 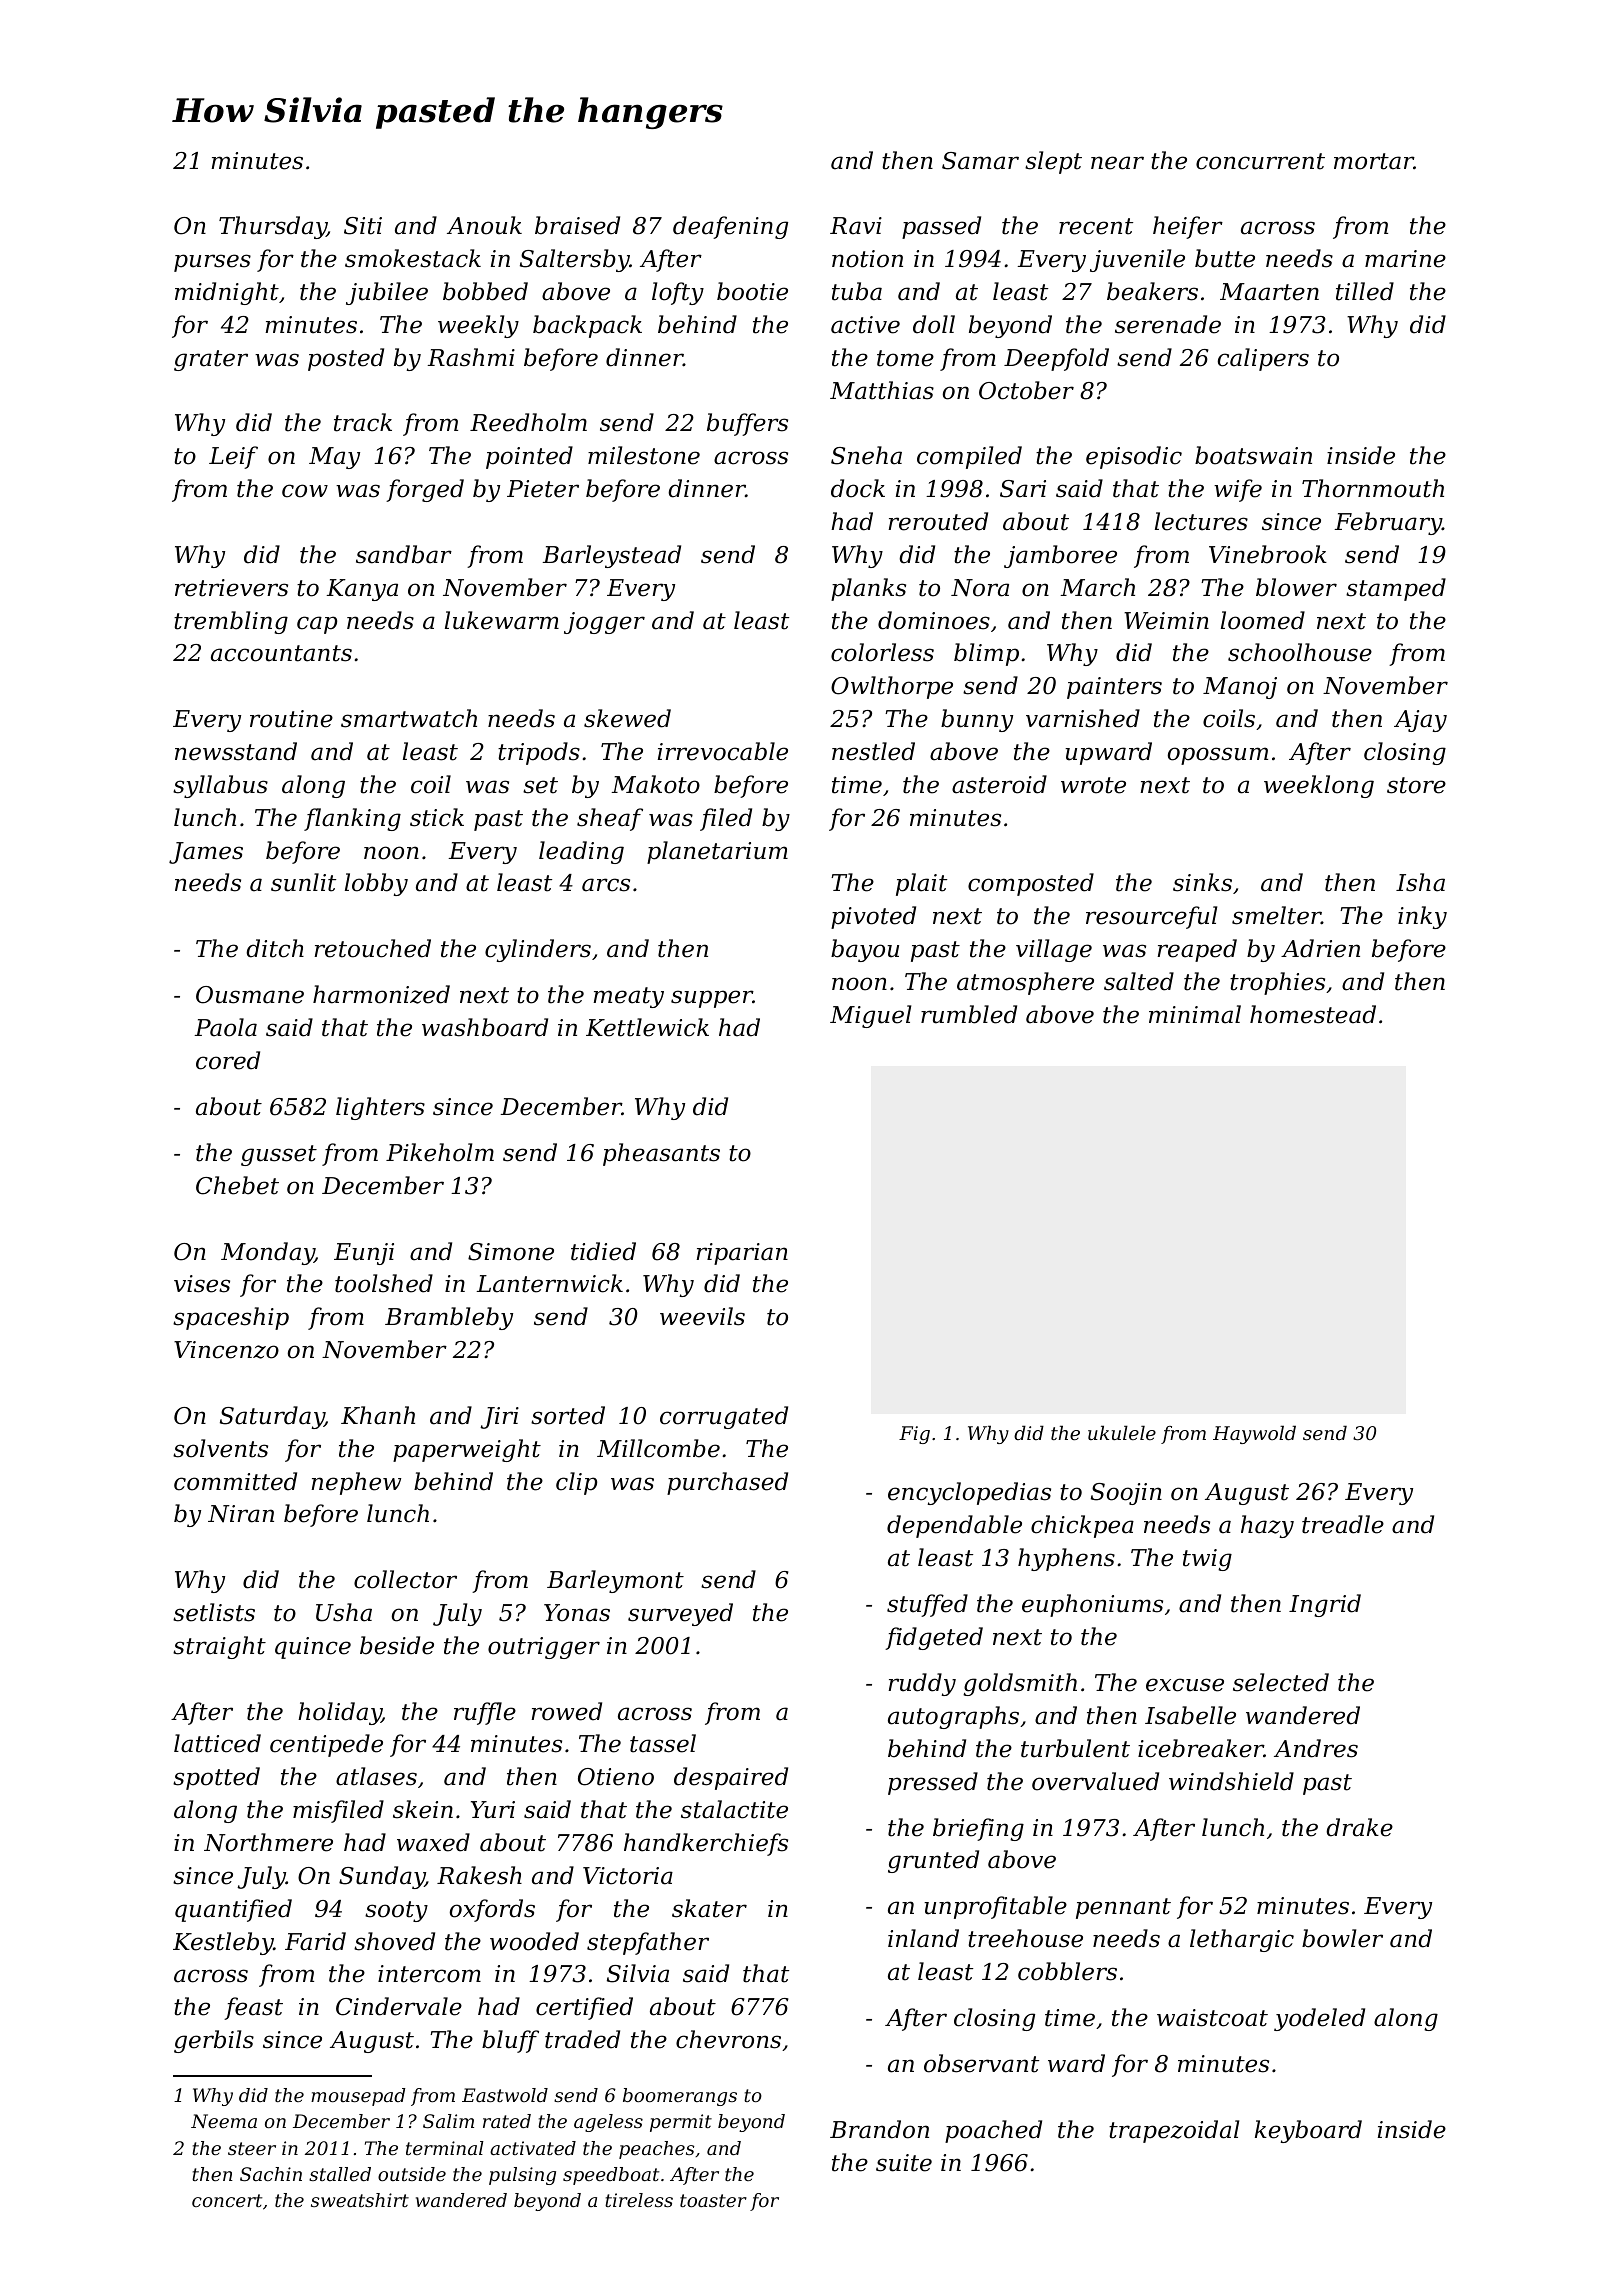 What do you see at coordinates (606, 885) in the page?
I see `arcs` at bounding box center [606, 885].
